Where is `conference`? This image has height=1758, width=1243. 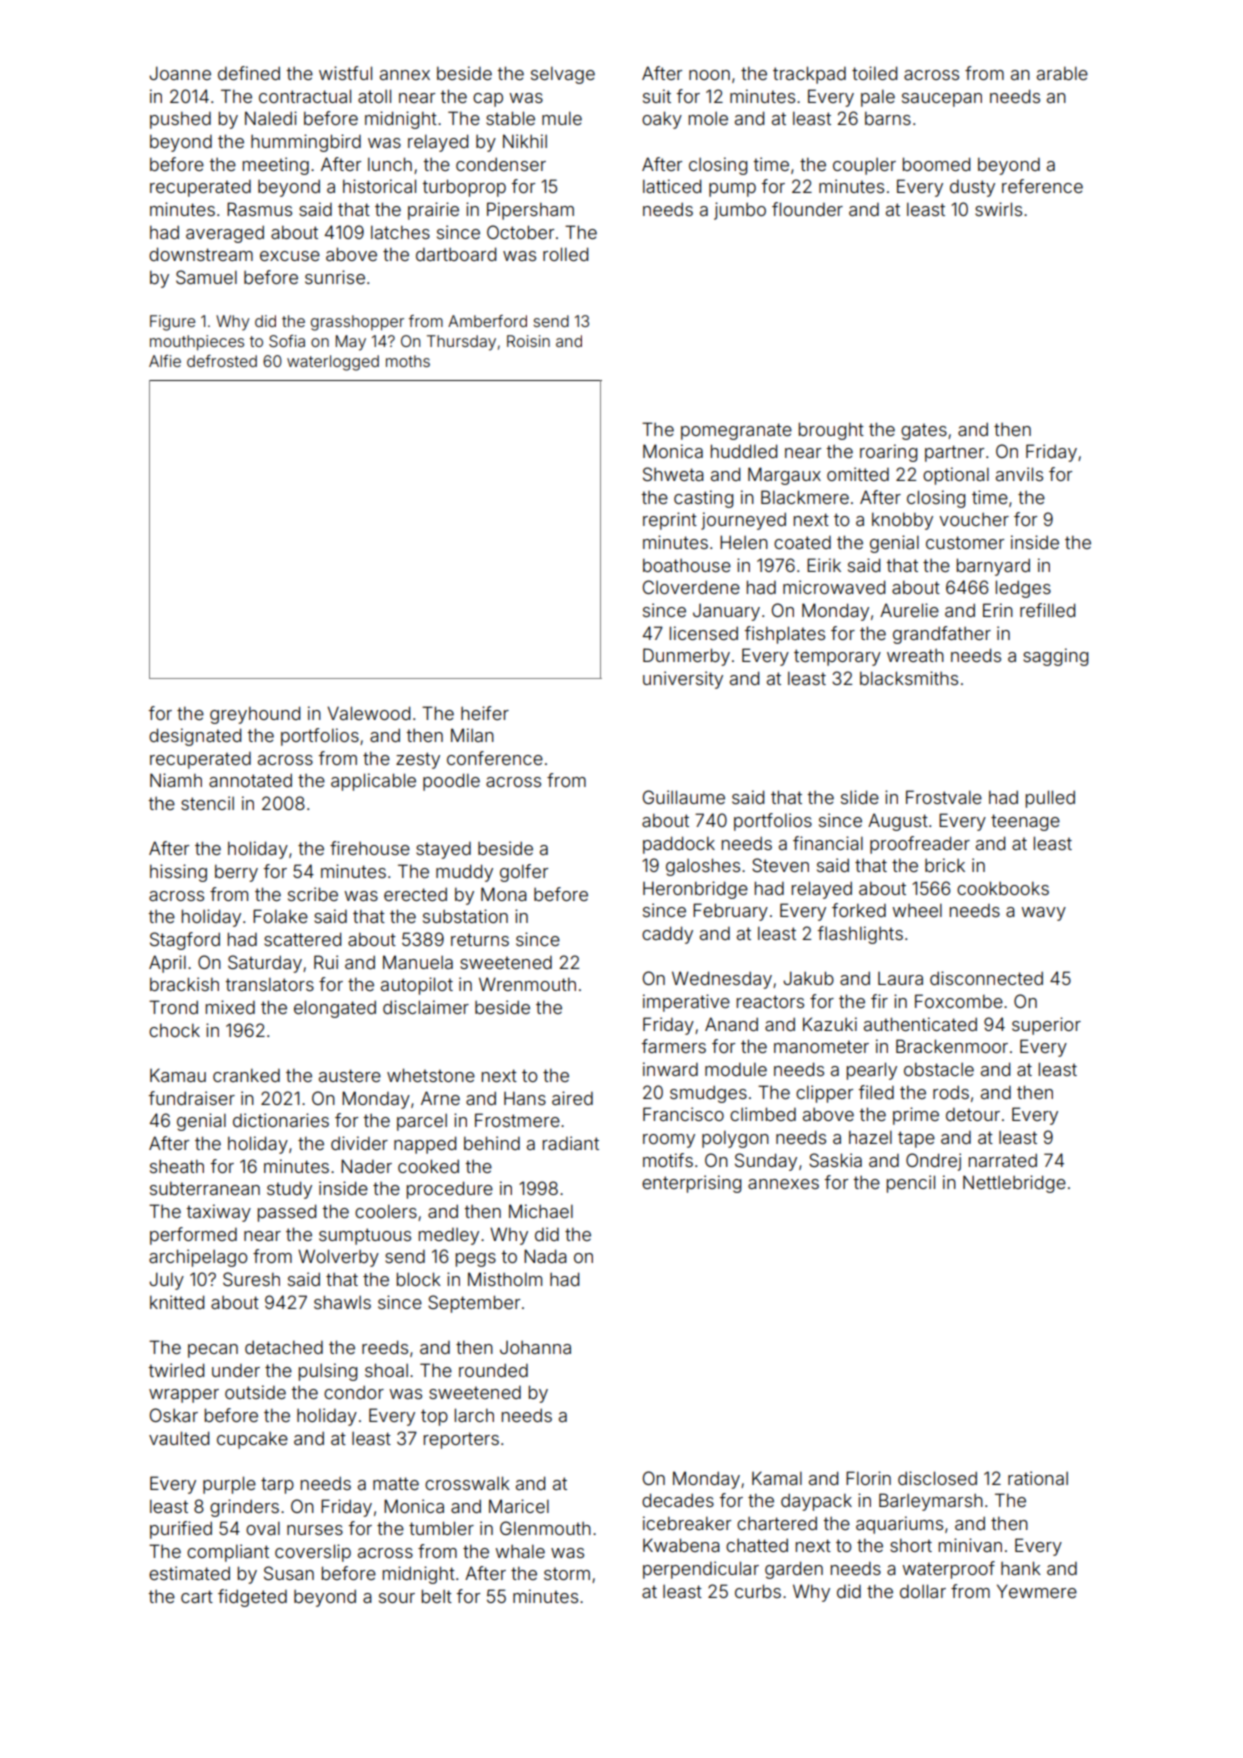 conference is located at coordinates (495, 758).
